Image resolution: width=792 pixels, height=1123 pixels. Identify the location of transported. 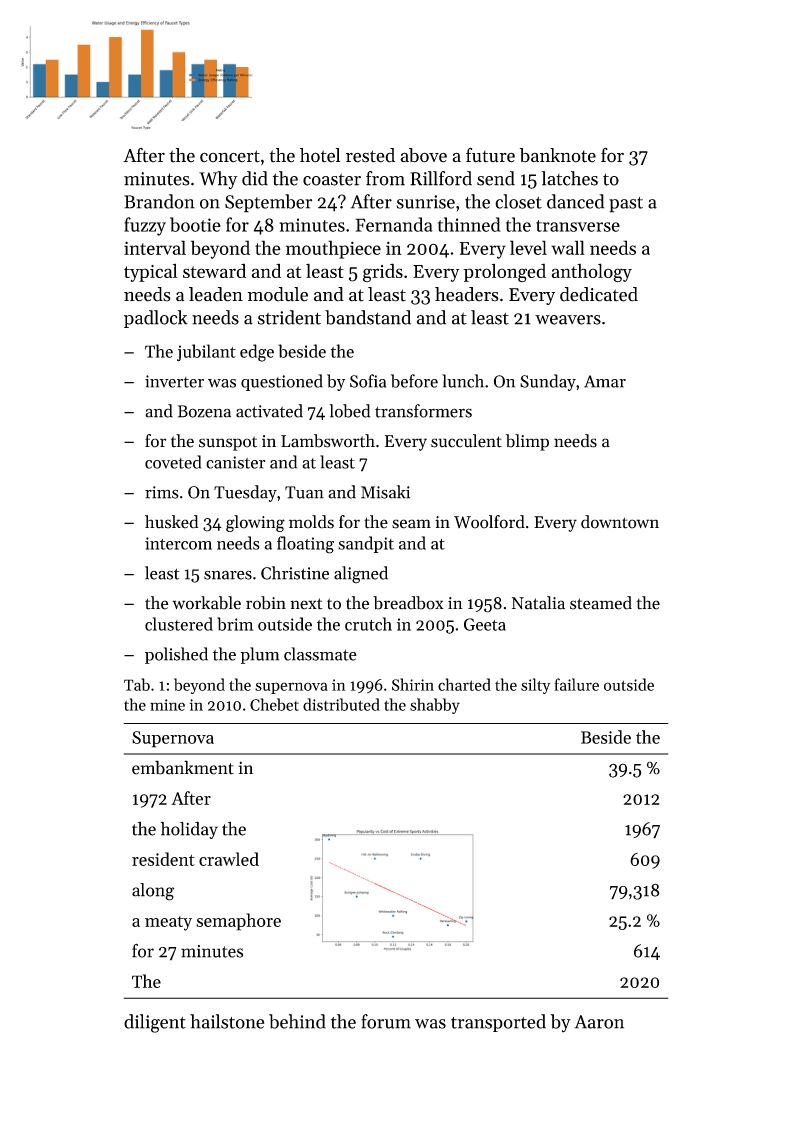
(498, 1023).
